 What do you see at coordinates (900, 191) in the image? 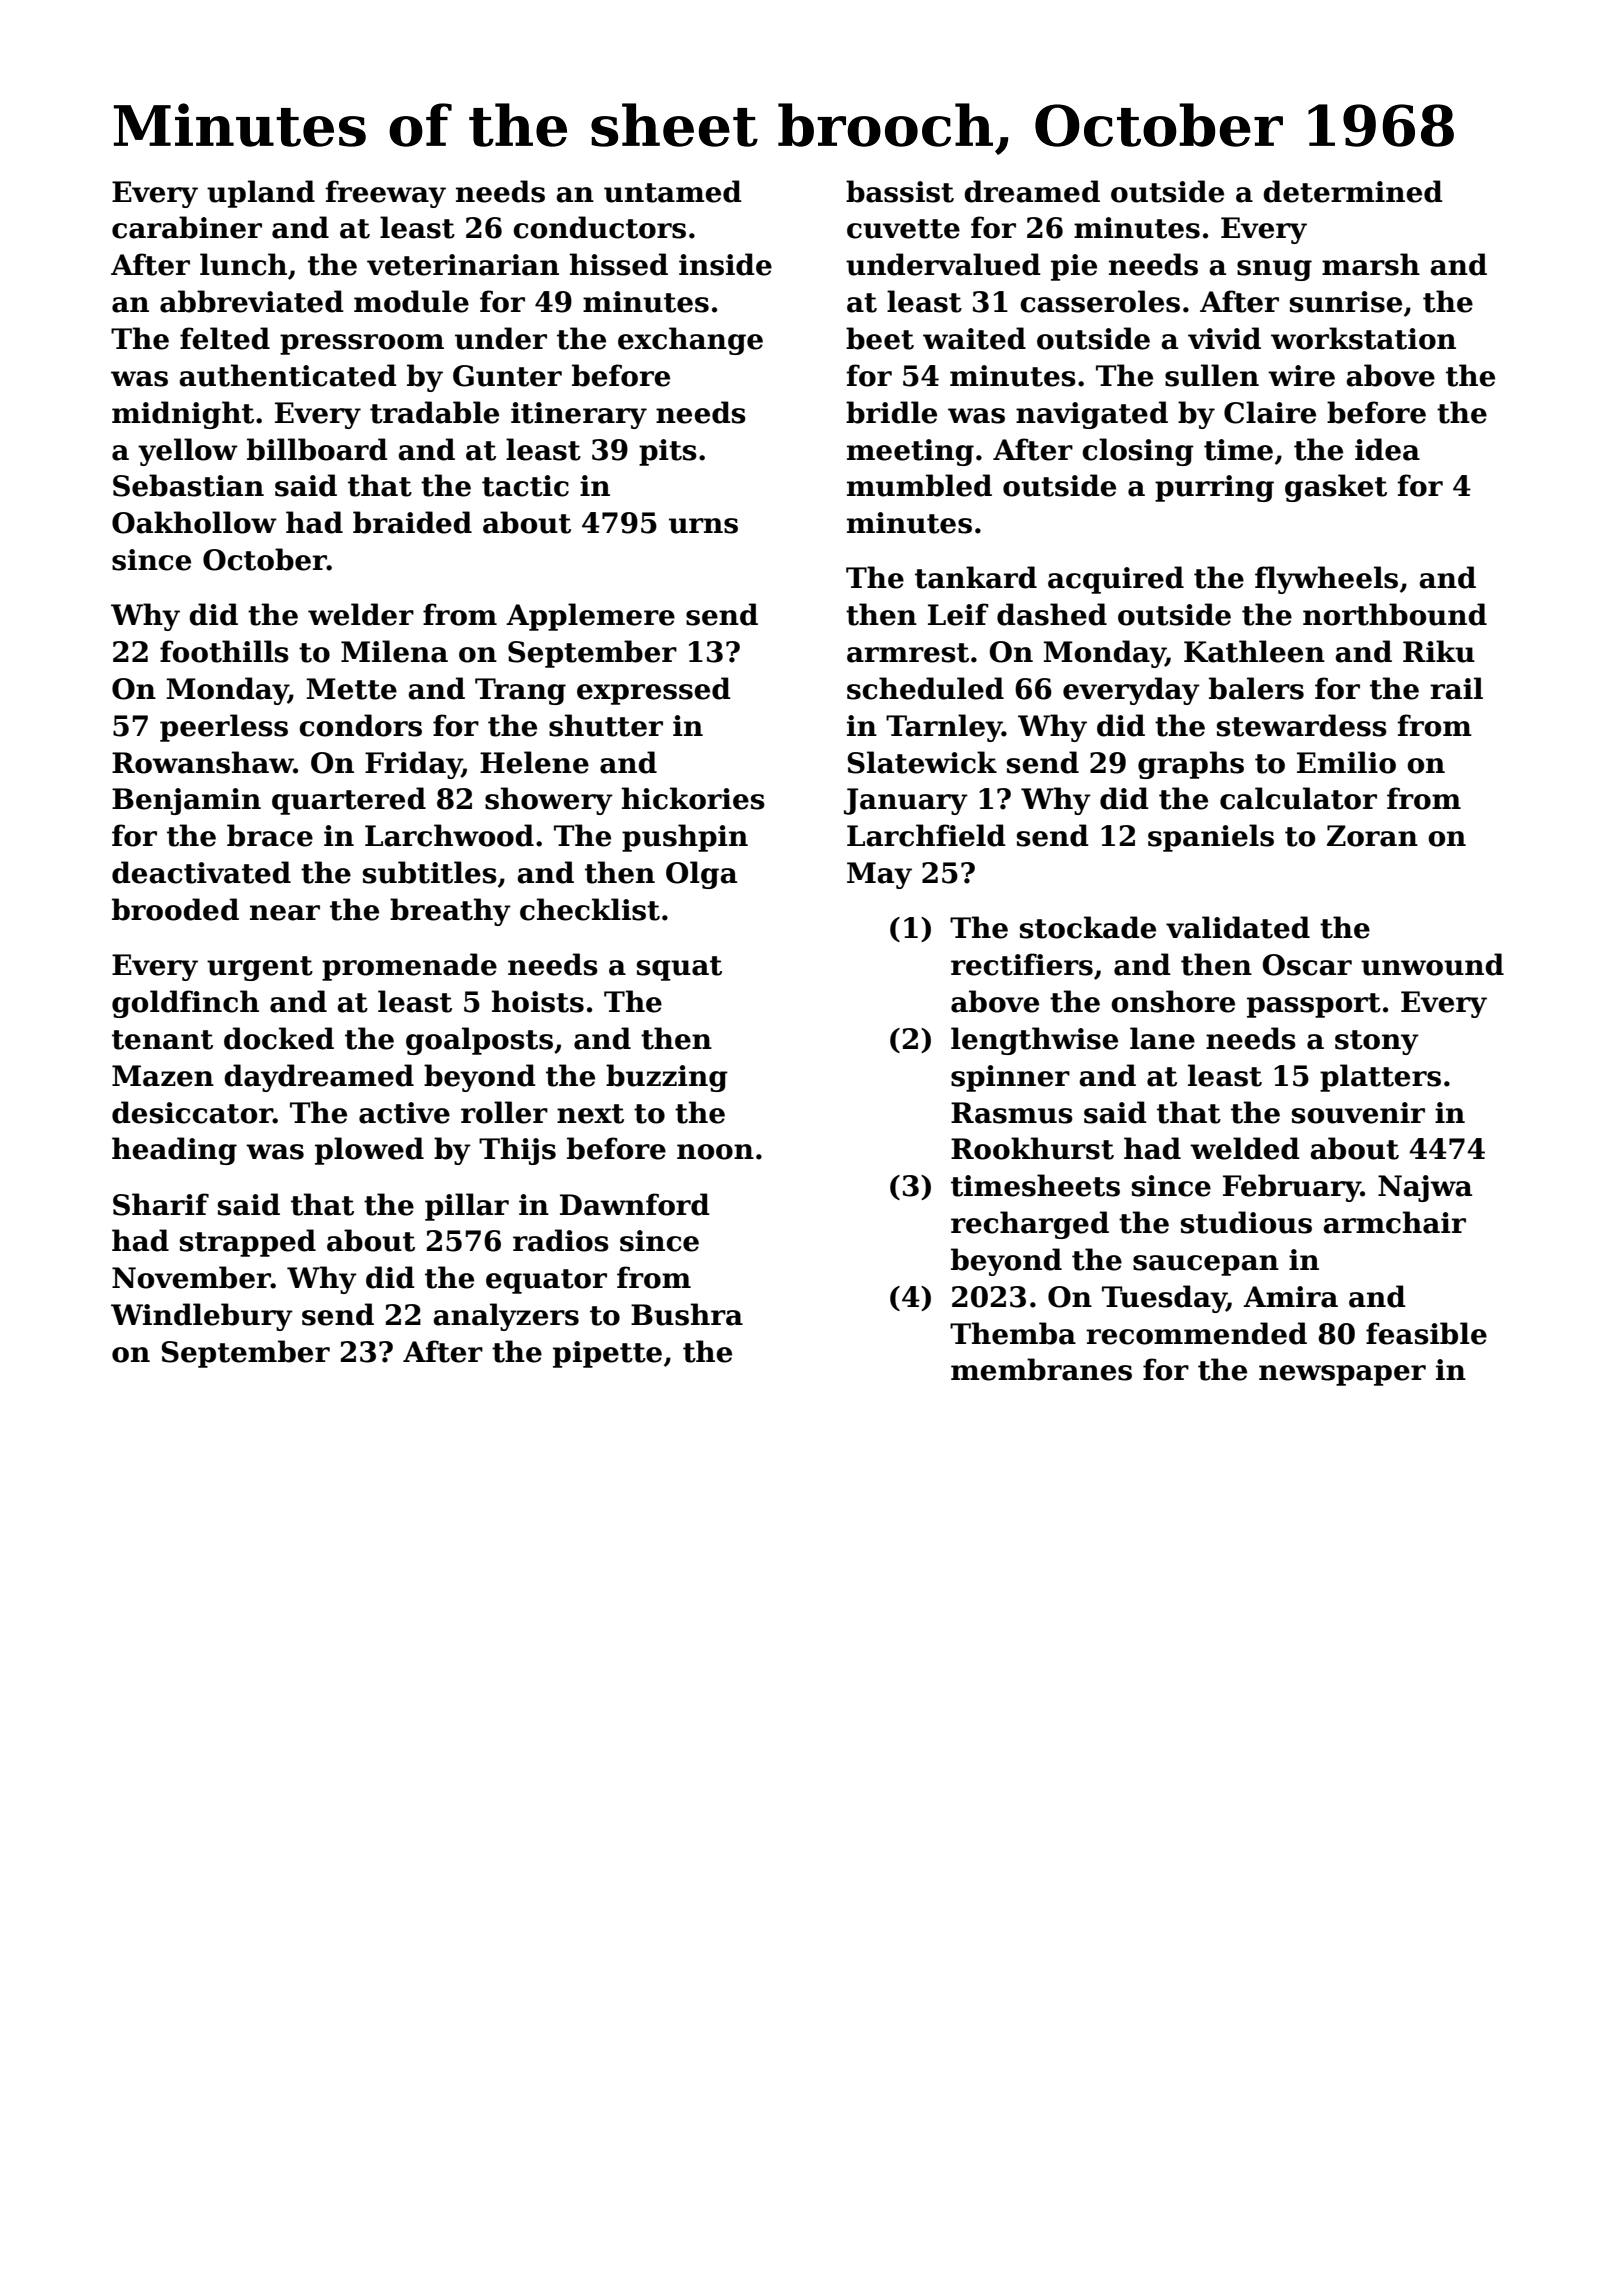
I see `bassist` at bounding box center [900, 191].
